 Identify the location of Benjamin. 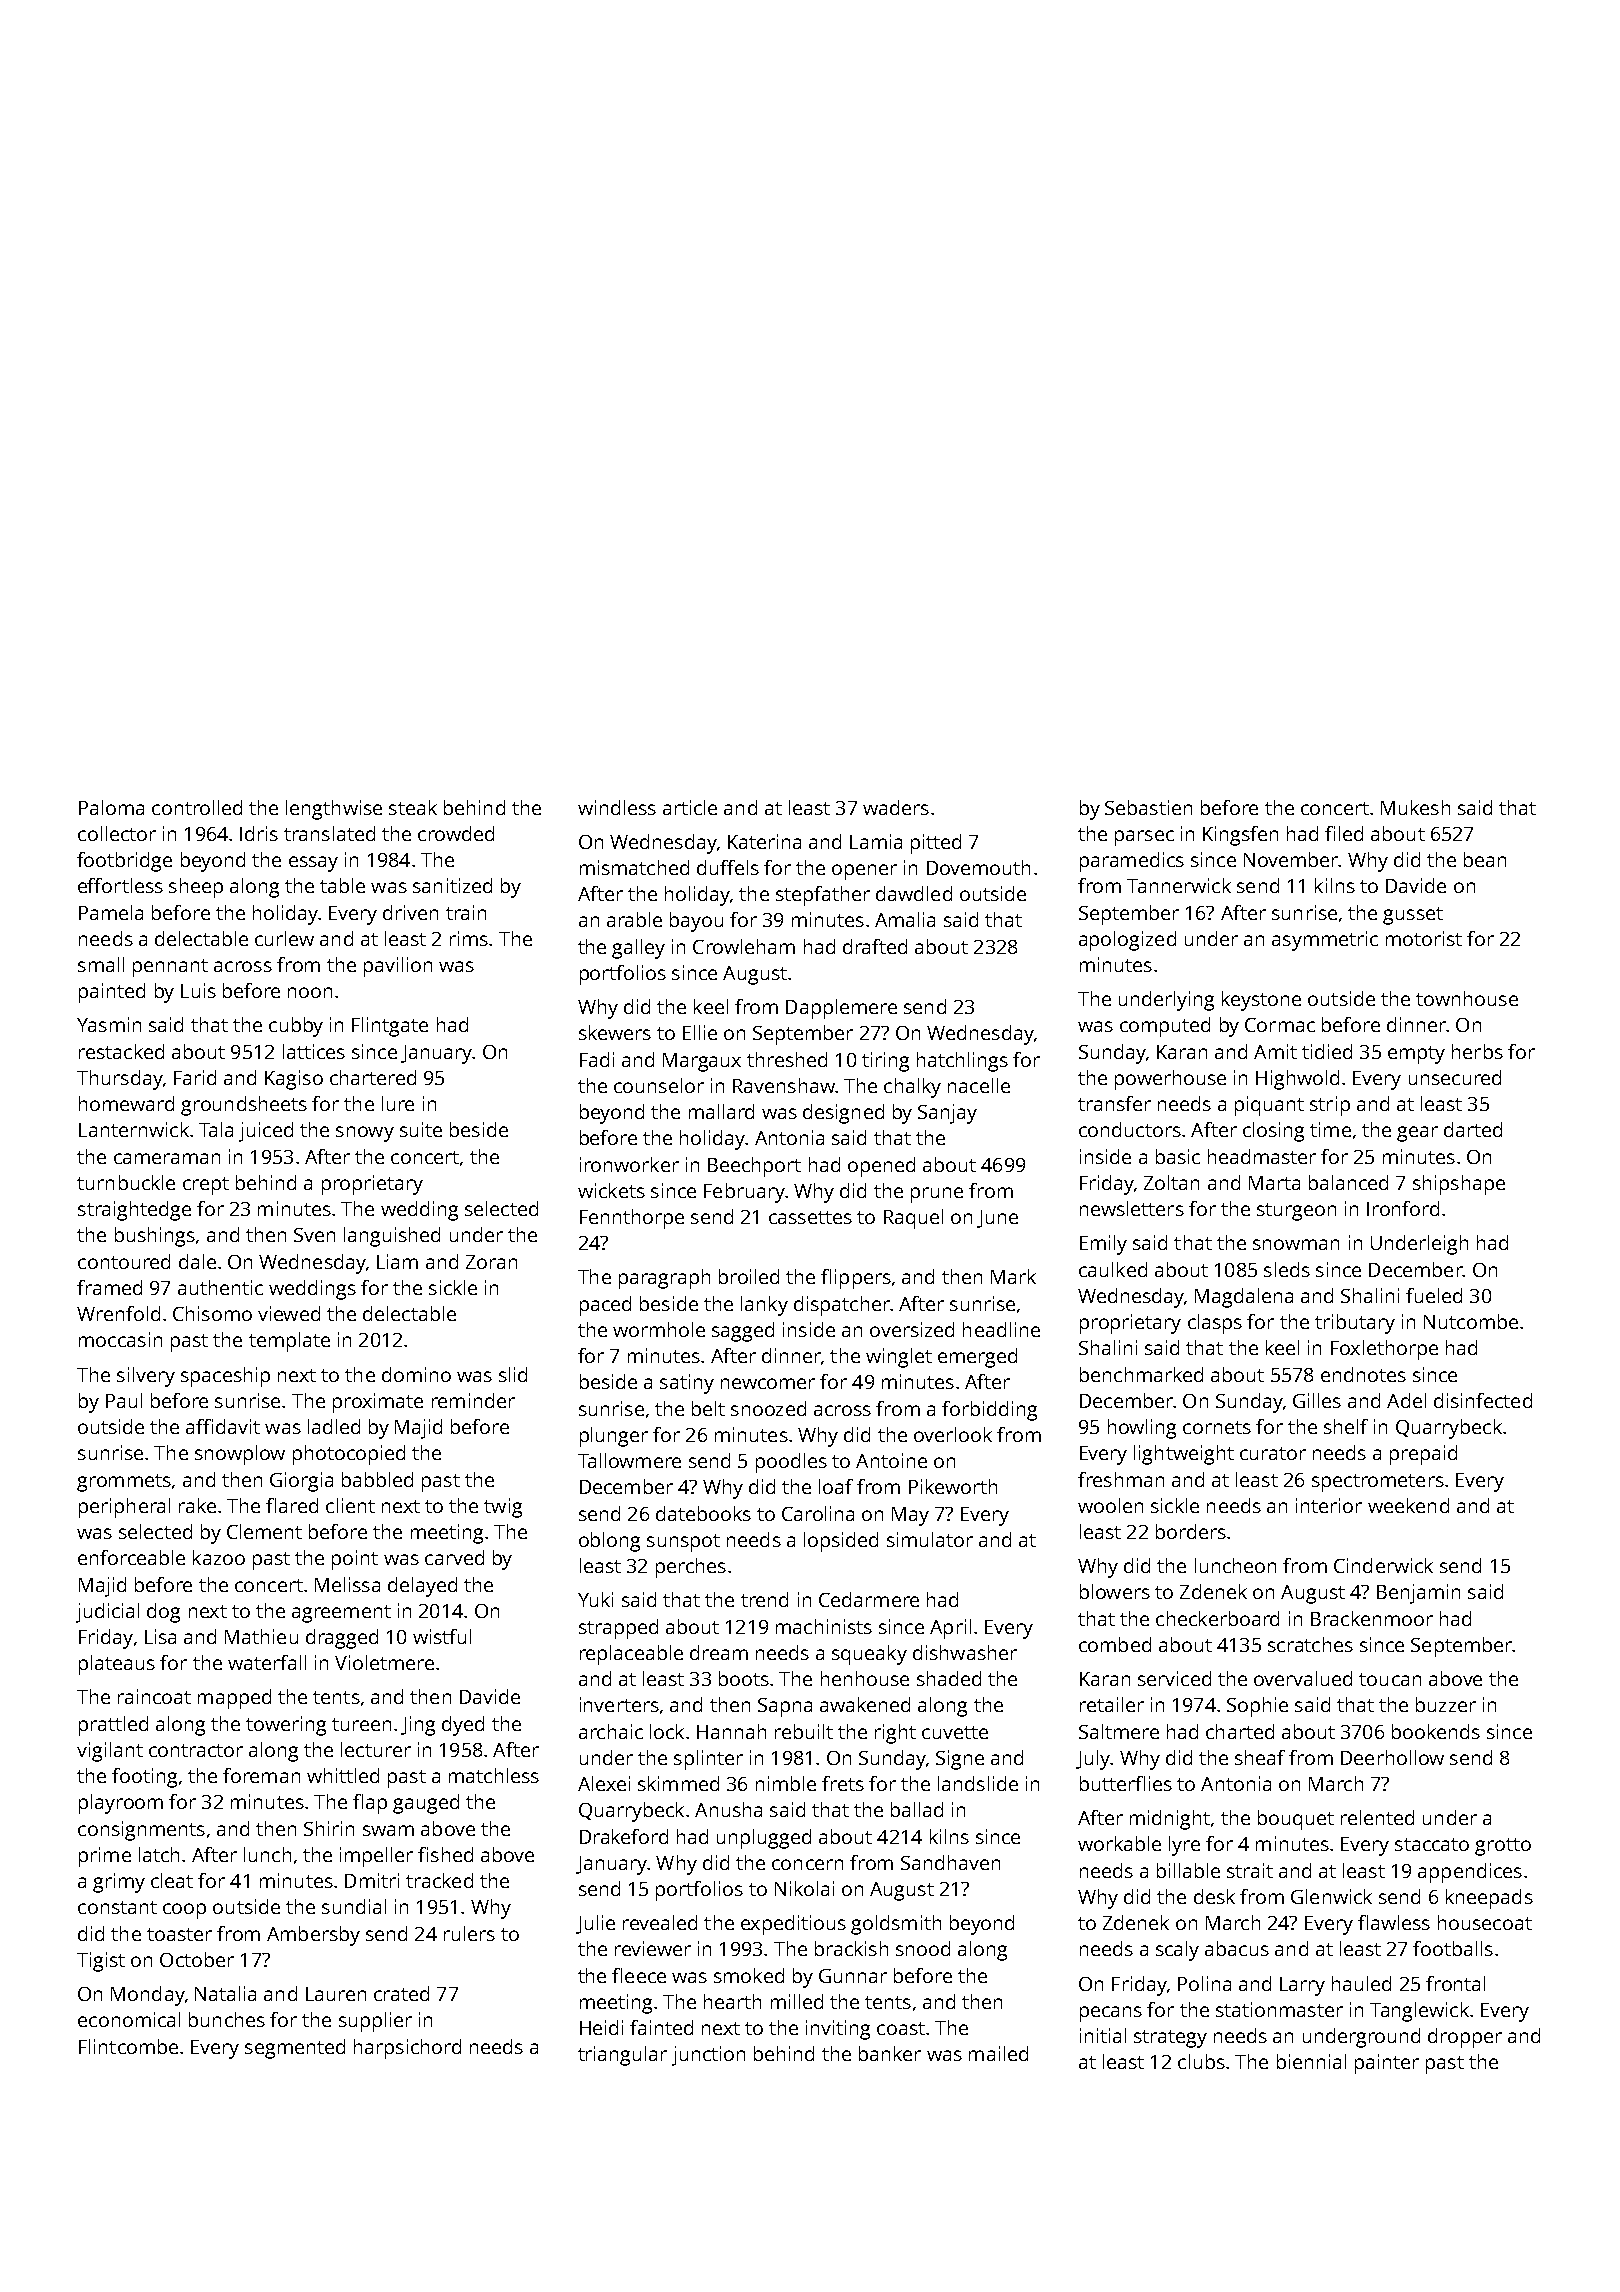
(1418, 1594).
